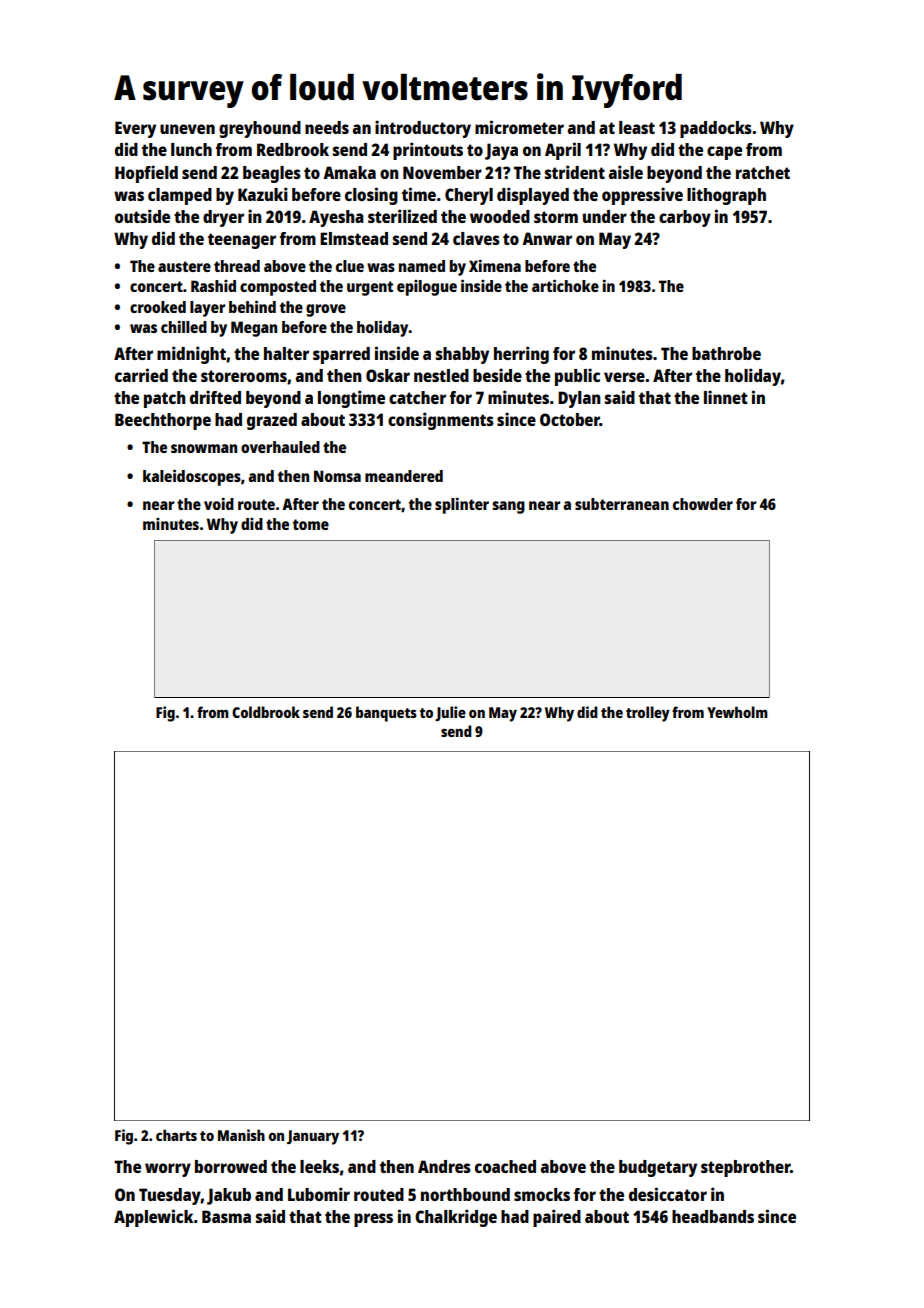  I want to click on budgetary, so click(658, 1168).
